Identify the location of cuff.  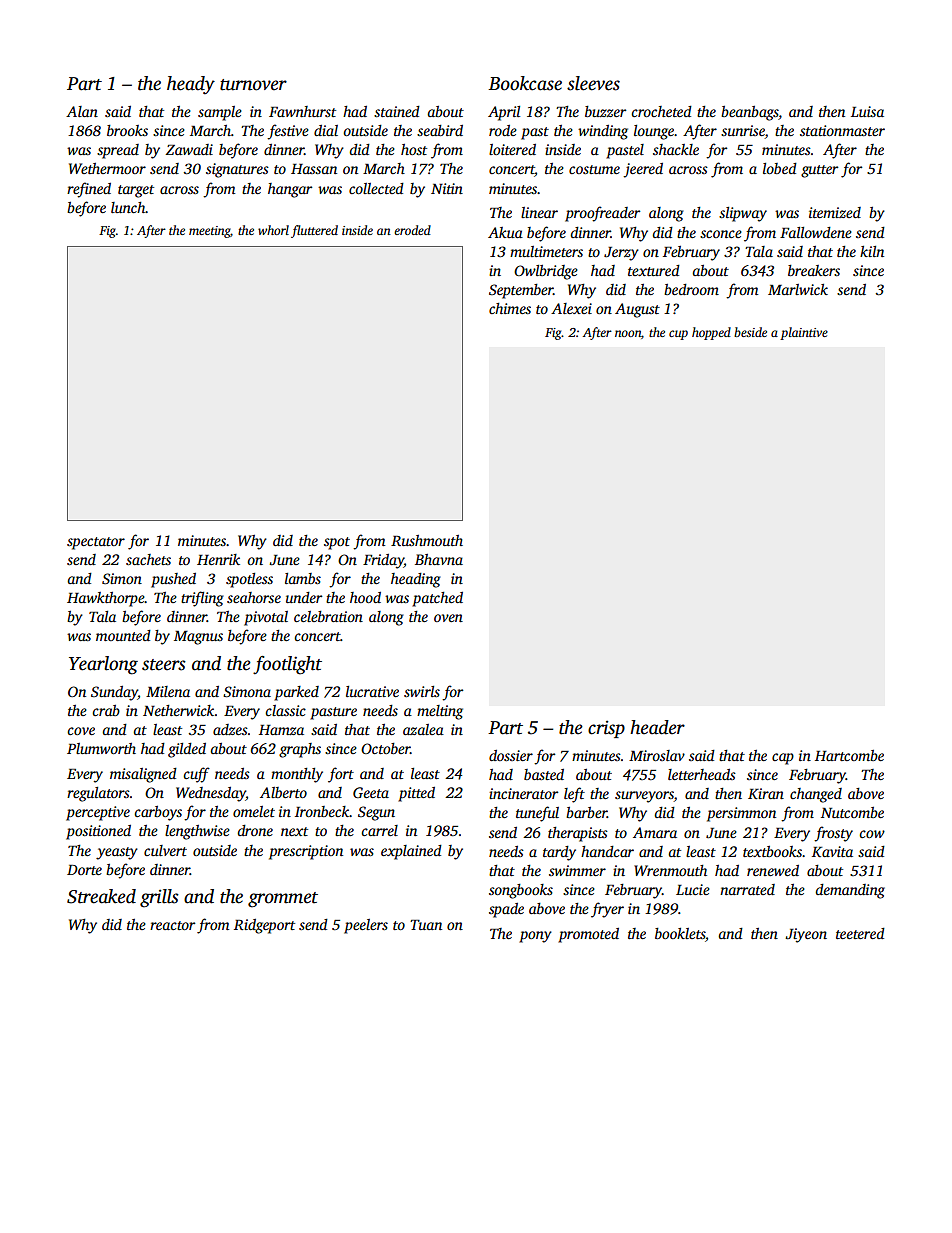
(196, 775).
